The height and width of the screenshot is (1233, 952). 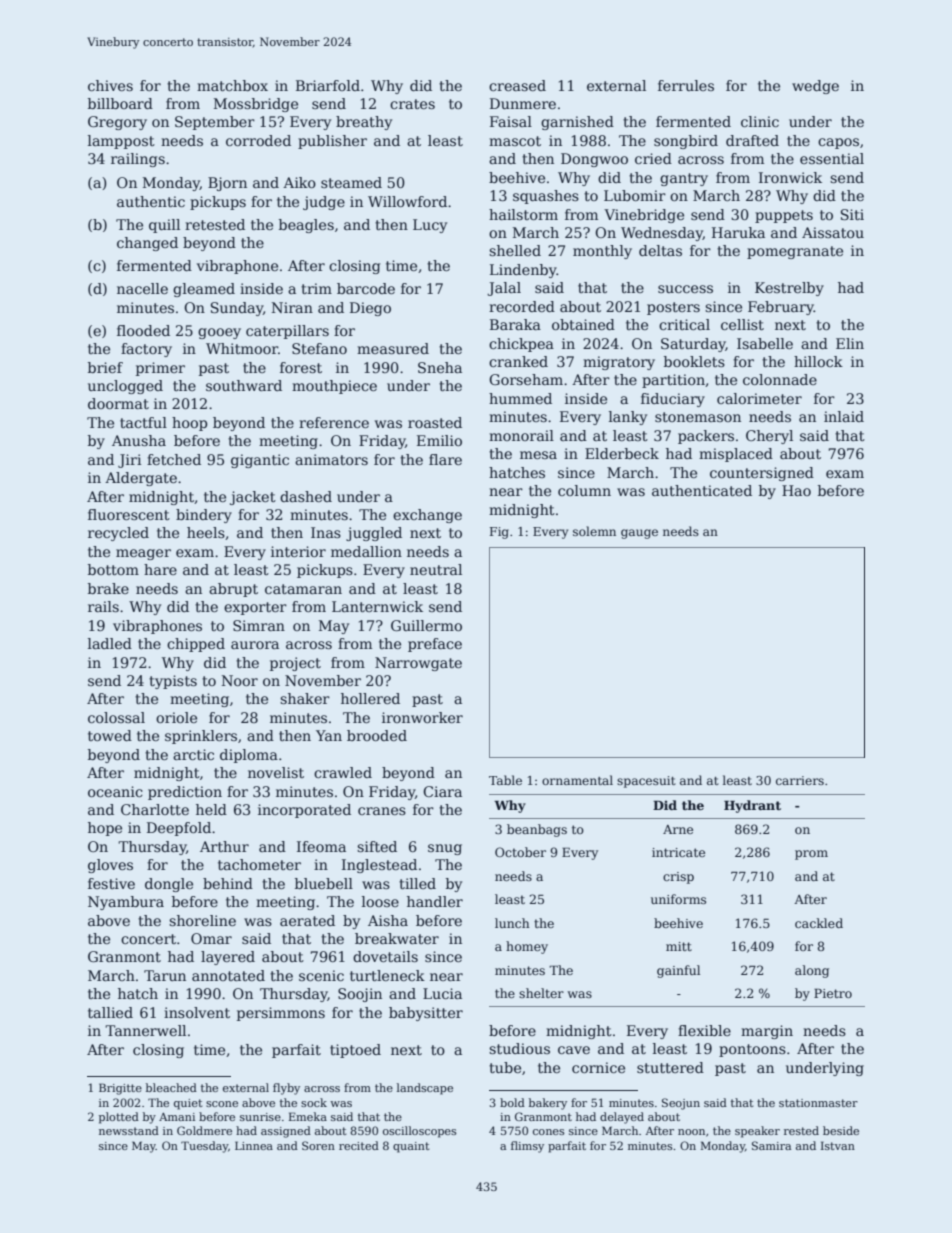 What do you see at coordinates (752, 140) in the screenshot?
I see `drafted` at bounding box center [752, 140].
